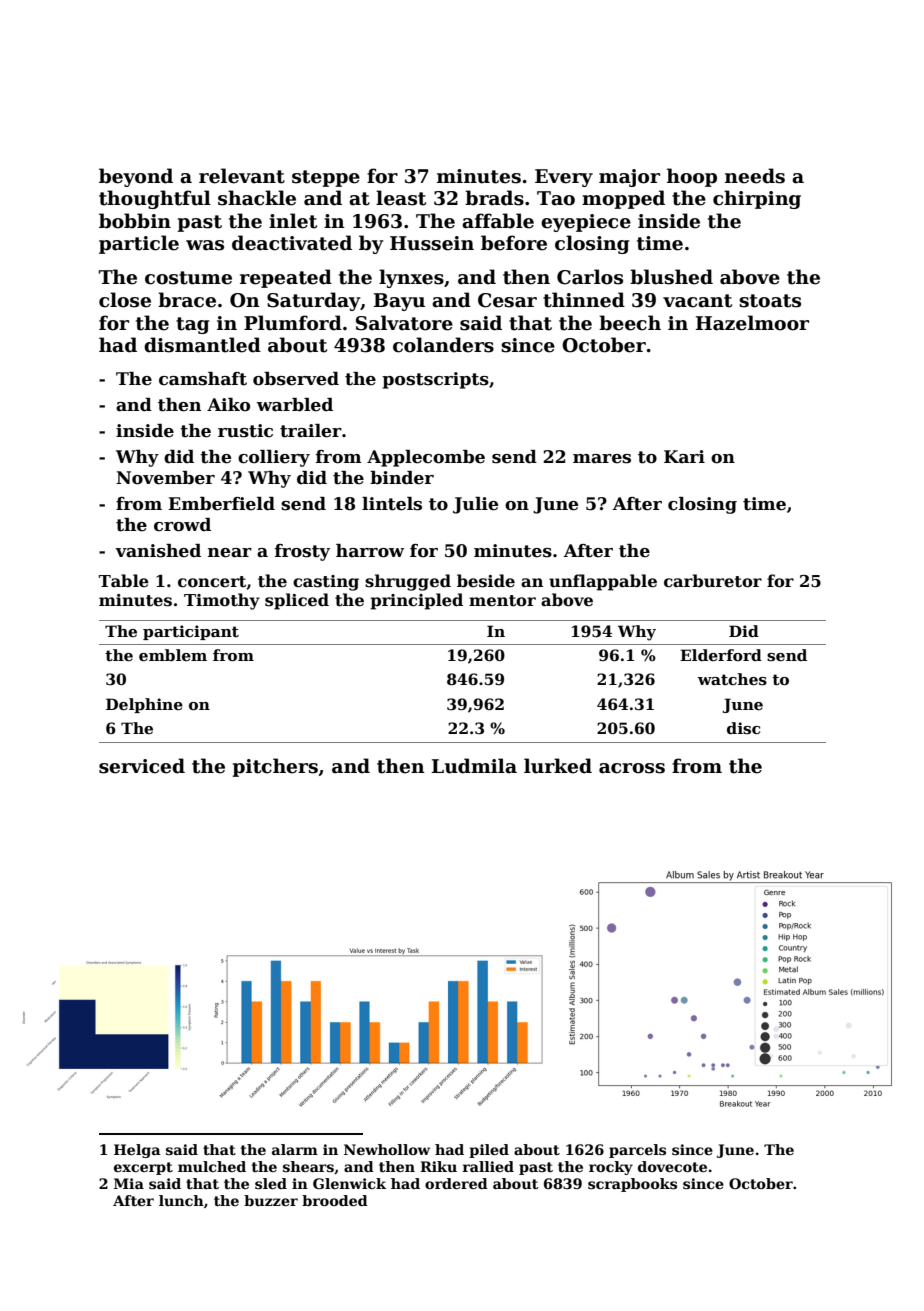 This document has width=924, height=1311. Describe the element at coordinates (293, 221) in the document. I see `inlet` at that location.
